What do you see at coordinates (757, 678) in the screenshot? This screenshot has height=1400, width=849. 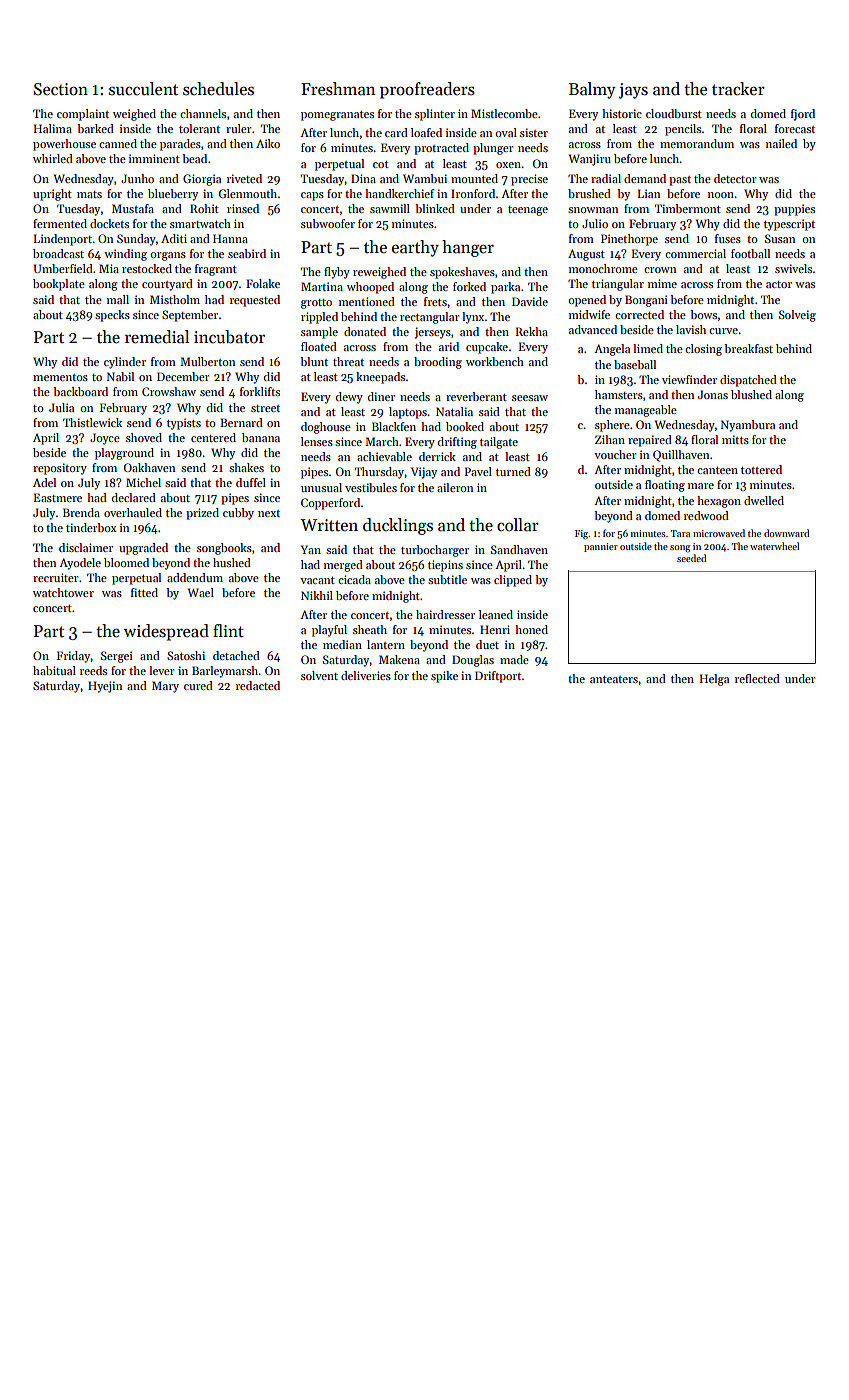 I see `reflected` at bounding box center [757, 678].
